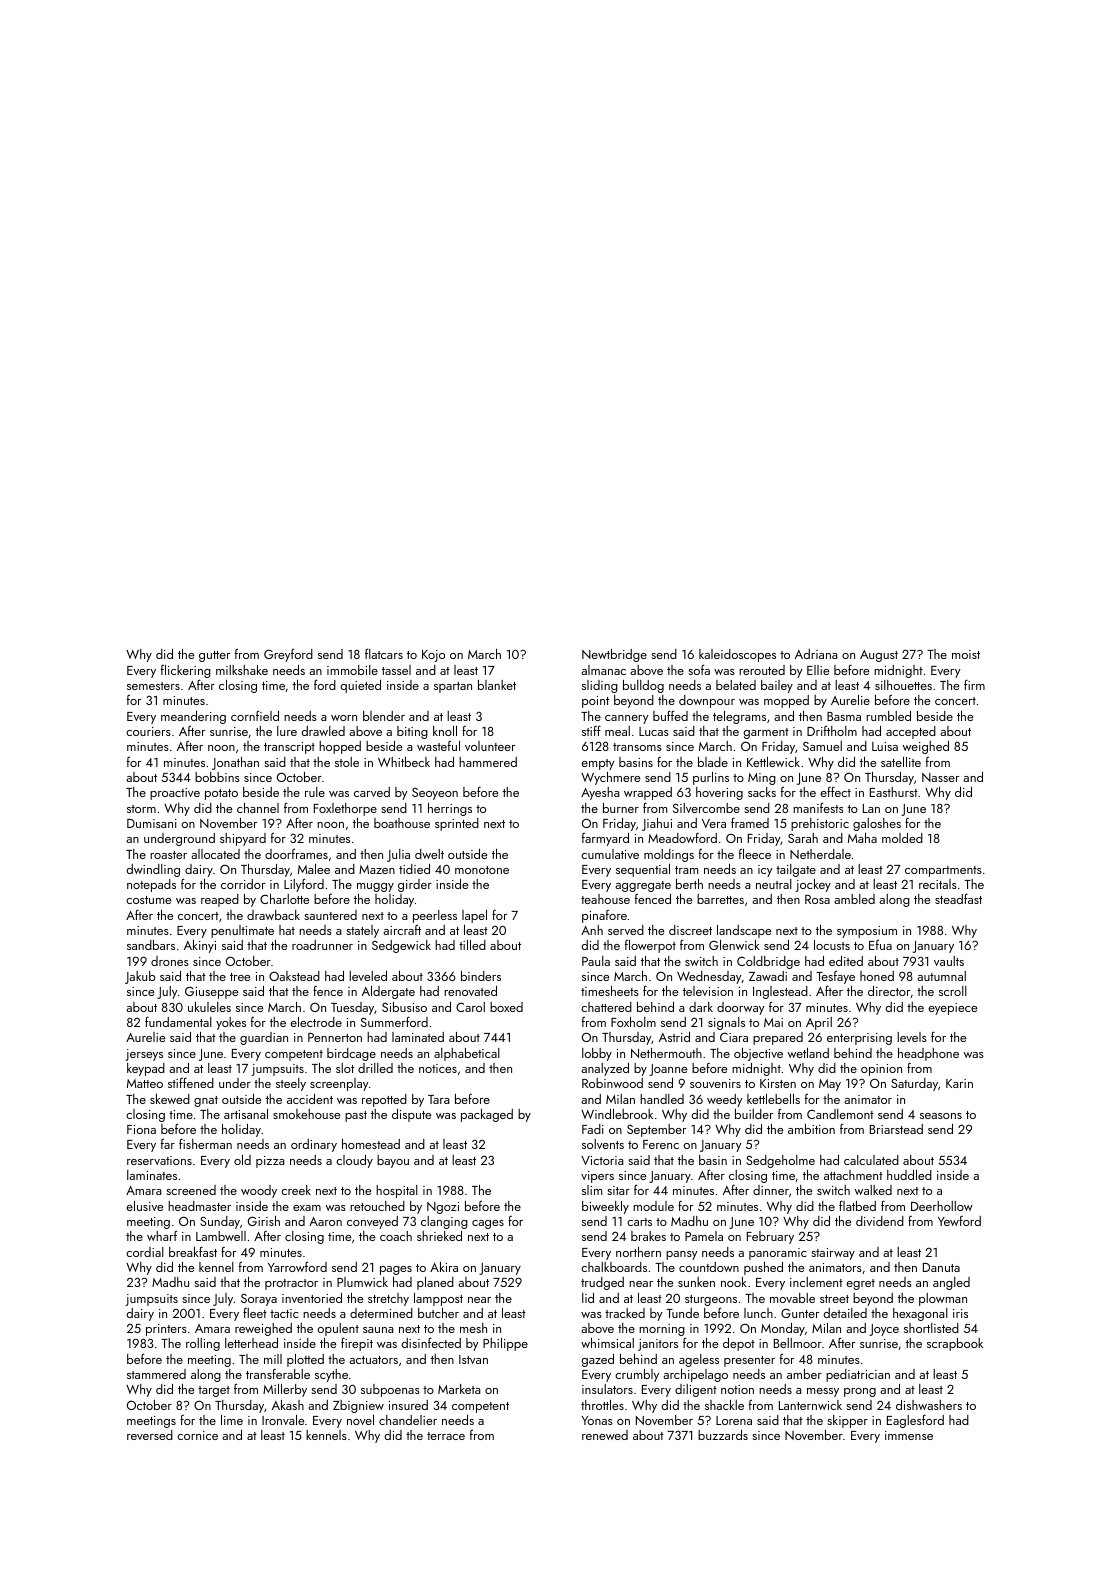  I want to click on chandelier, so click(408, 1420).
